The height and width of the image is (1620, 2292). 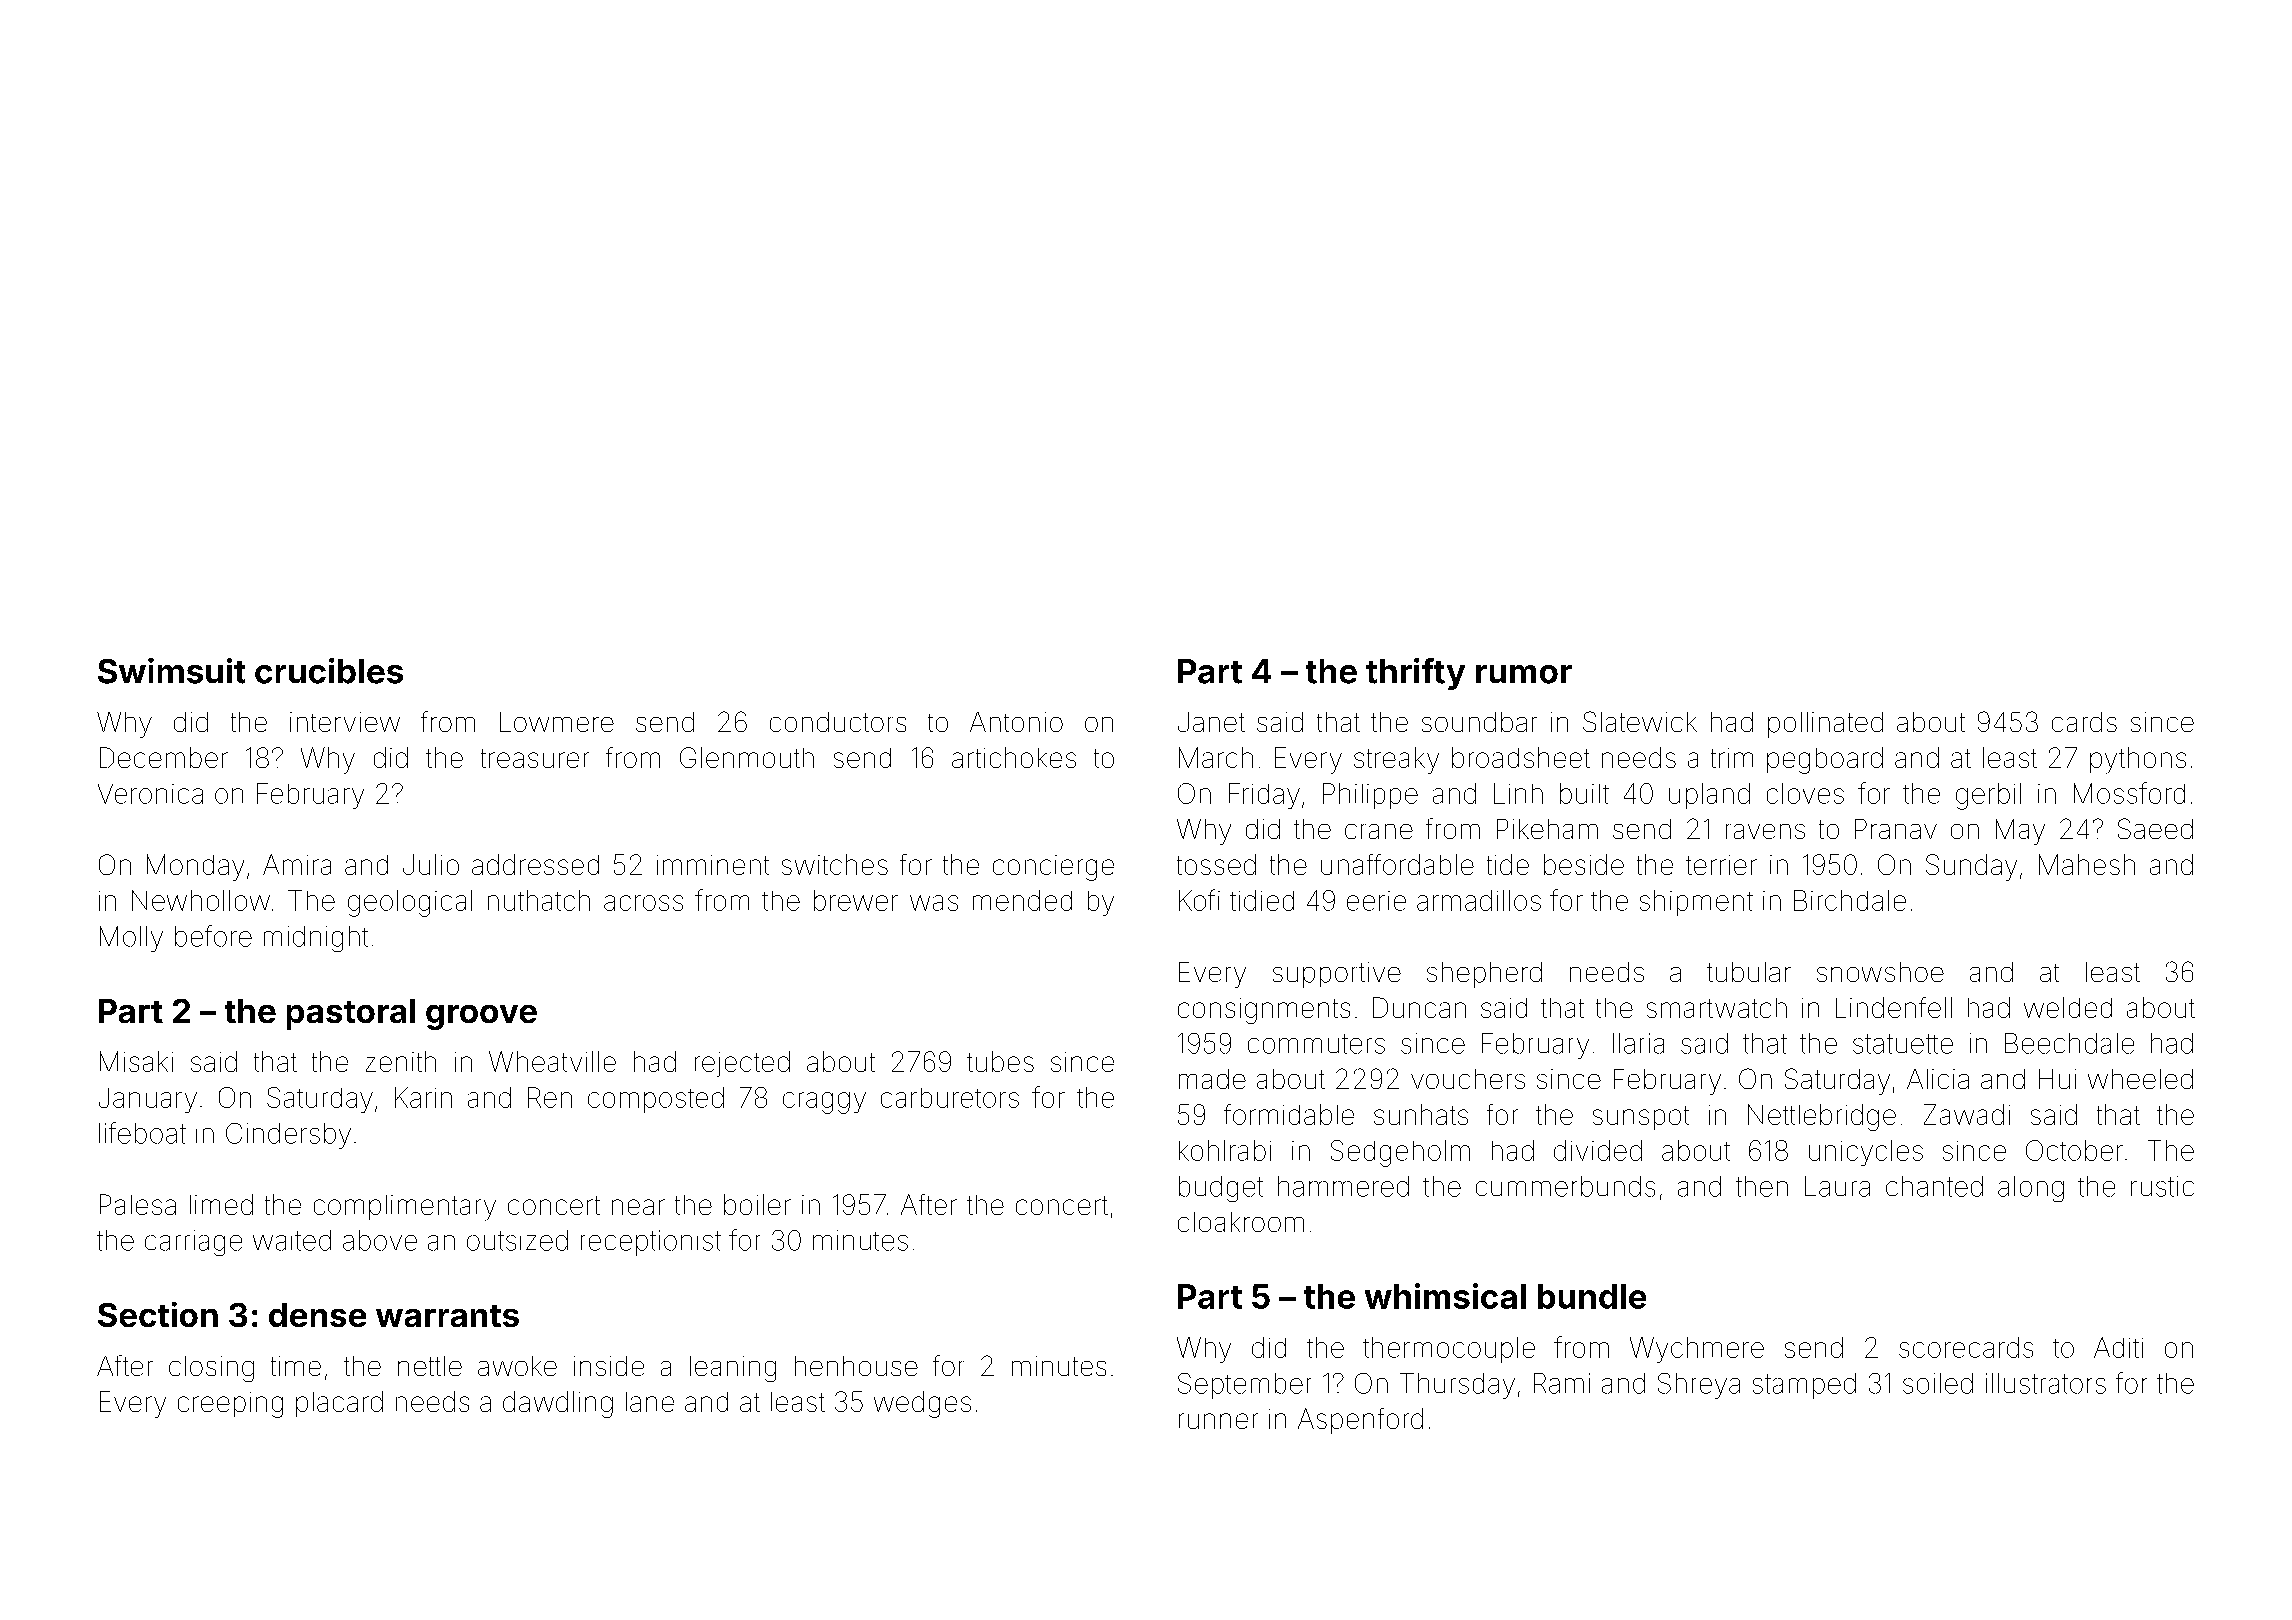 What do you see at coordinates (136, 1061) in the image?
I see `Misaki` at bounding box center [136, 1061].
